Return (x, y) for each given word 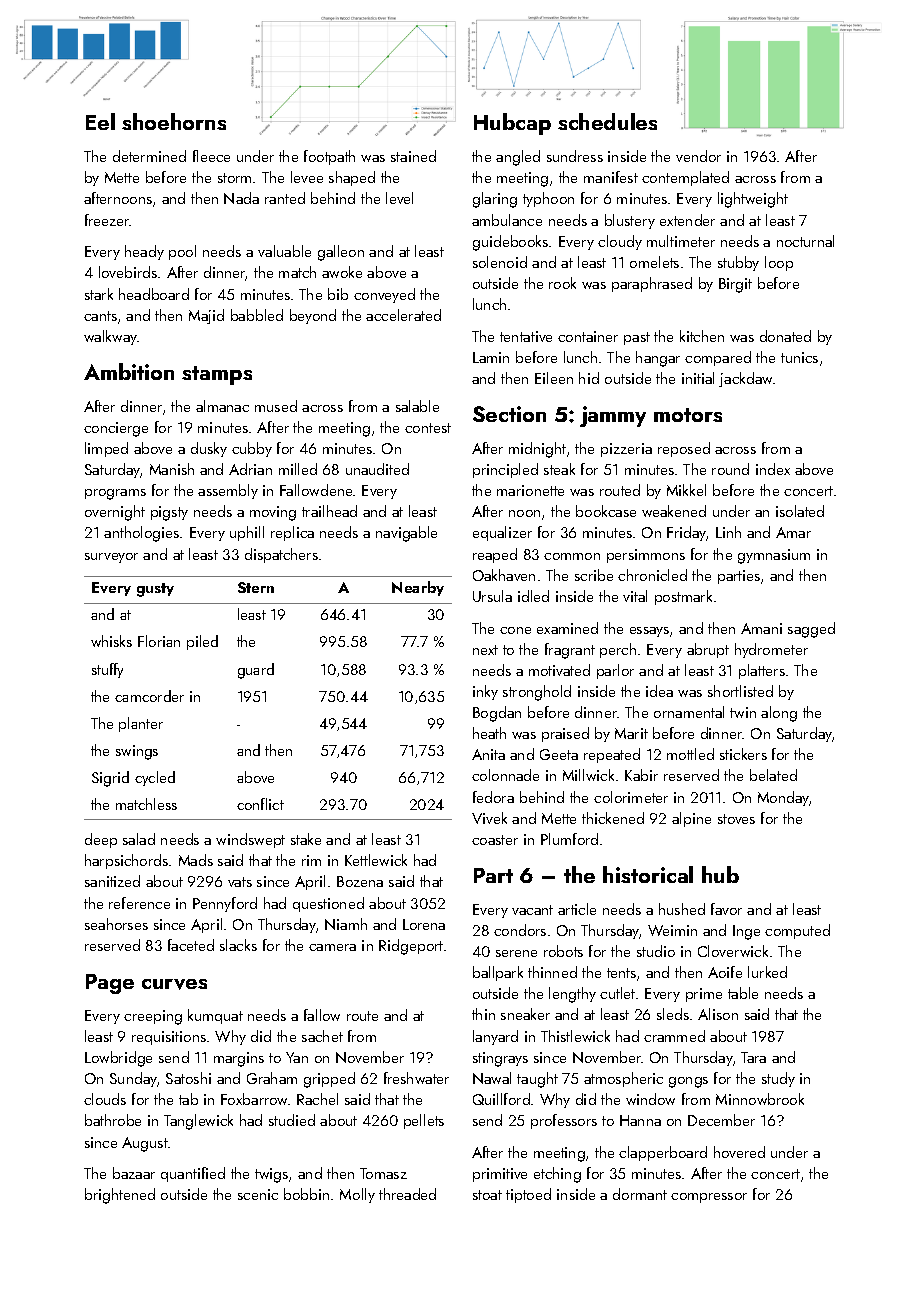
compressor (709, 1198)
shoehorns (174, 121)
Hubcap (512, 124)
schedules (607, 121)
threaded (407, 1194)
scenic (258, 1194)
